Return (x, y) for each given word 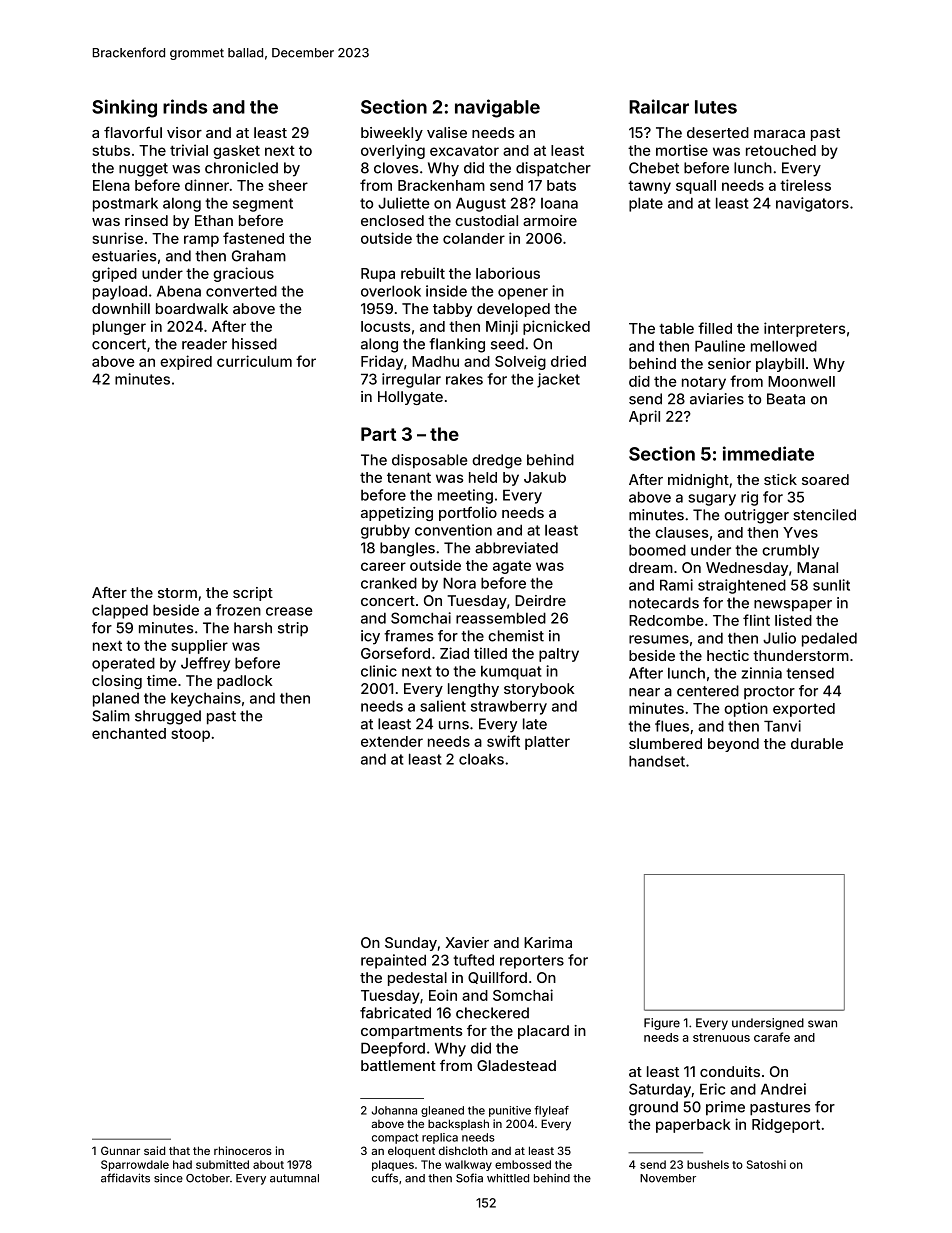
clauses (682, 532)
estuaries (124, 256)
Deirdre (540, 600)
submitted (222, 1164)
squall (696, 187)
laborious (508, 273)
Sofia (469, 1178)
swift (503, 741)
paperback (693, 1126)
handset (657, 761)
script (253, 594)
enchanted (129, 733)
